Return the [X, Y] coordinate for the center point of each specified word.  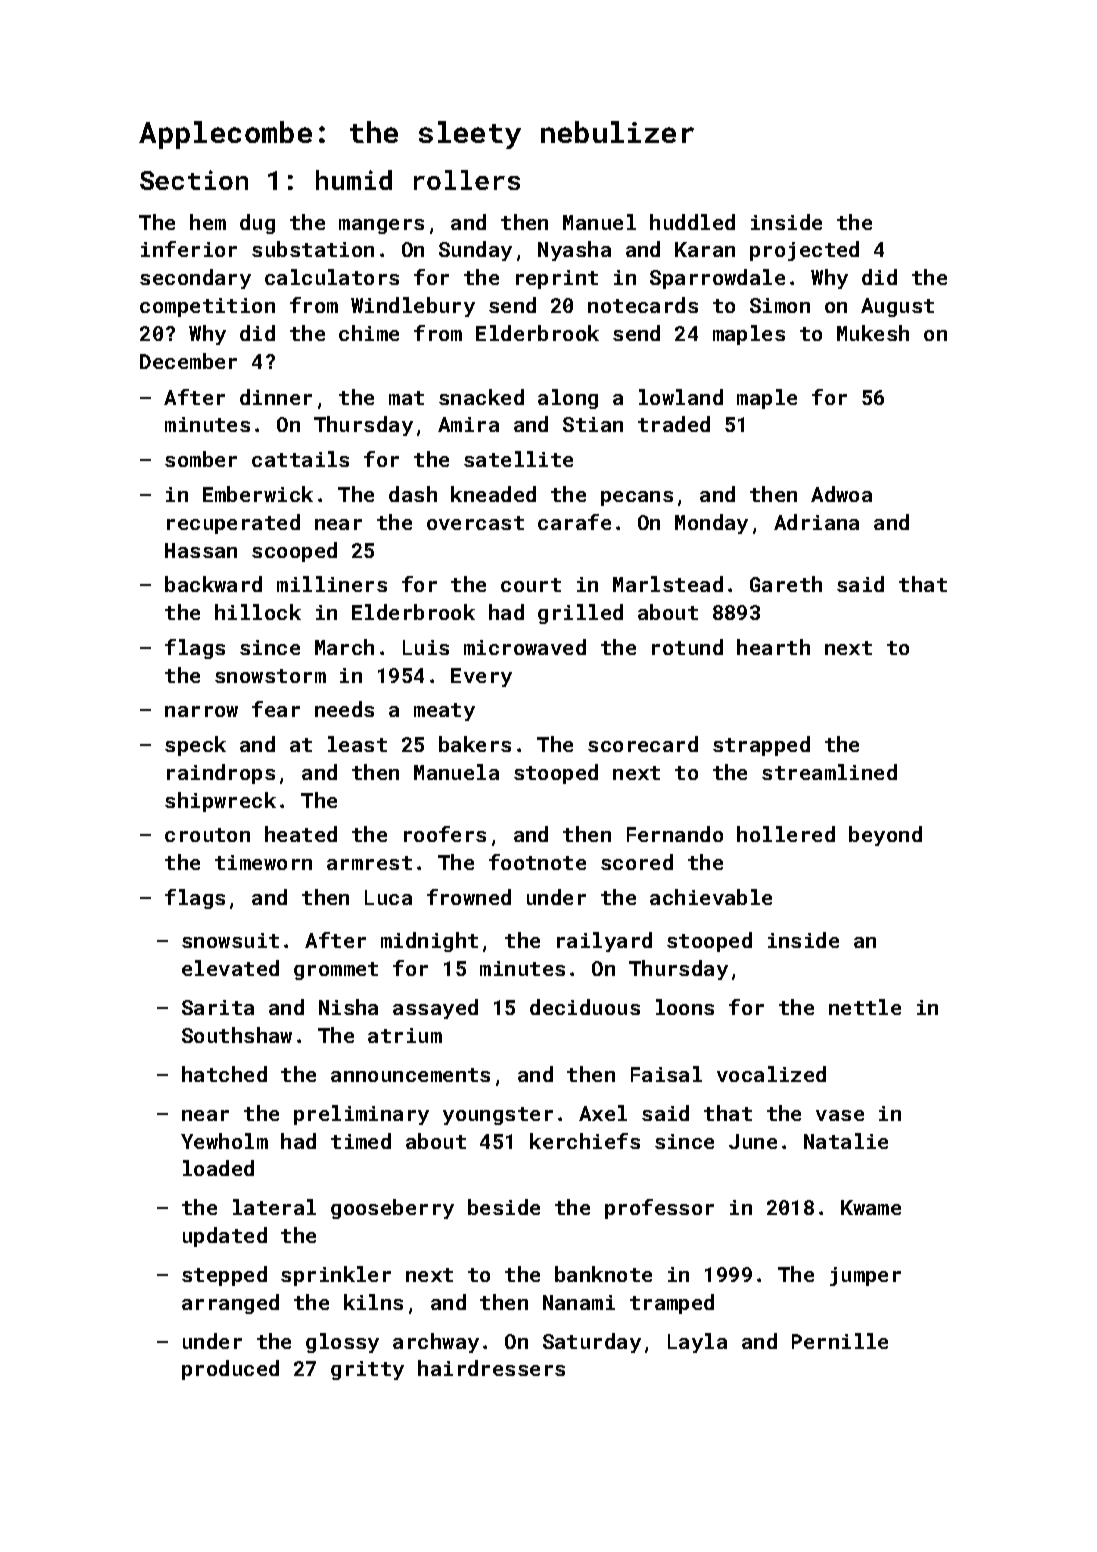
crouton [207, 835]
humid [354, 180]
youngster [498, 1116]
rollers [467, 180]
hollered [786, 834]
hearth [773, 647]
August [897, 307]
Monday [711, 524]
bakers [475, 744]
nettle [865, 1007]
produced [230, 1370]
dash [413, 494]
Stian [593, 424]
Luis [426, 647]
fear [276, 709]
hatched [224, 1074]
